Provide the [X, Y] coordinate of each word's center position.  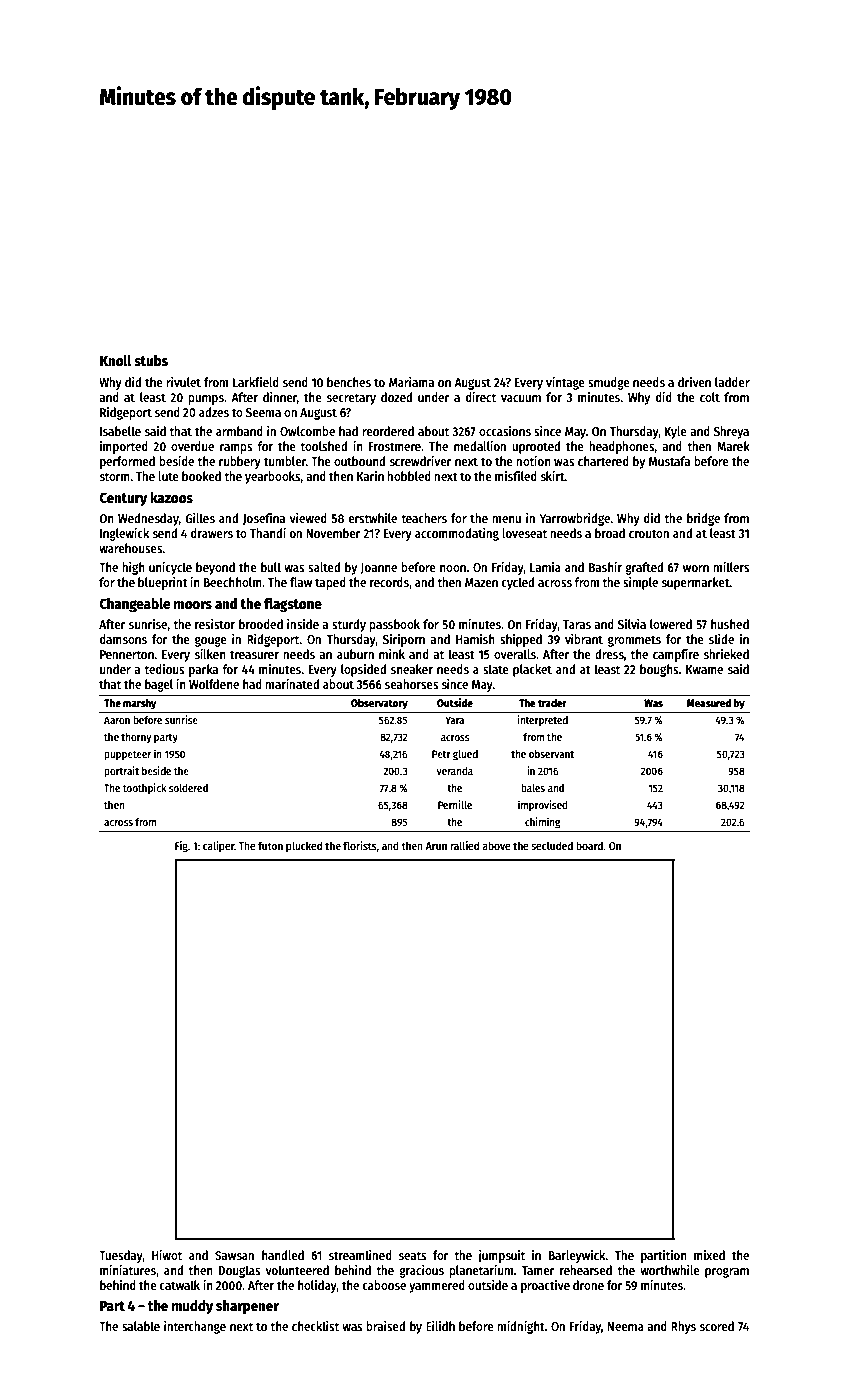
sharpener [247, 1307]
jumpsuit [501, 1256]
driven [694, 382]
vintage [565, 383]
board [589, 845]
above [496, 845]
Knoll [116, 360]
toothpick [144, 788]
